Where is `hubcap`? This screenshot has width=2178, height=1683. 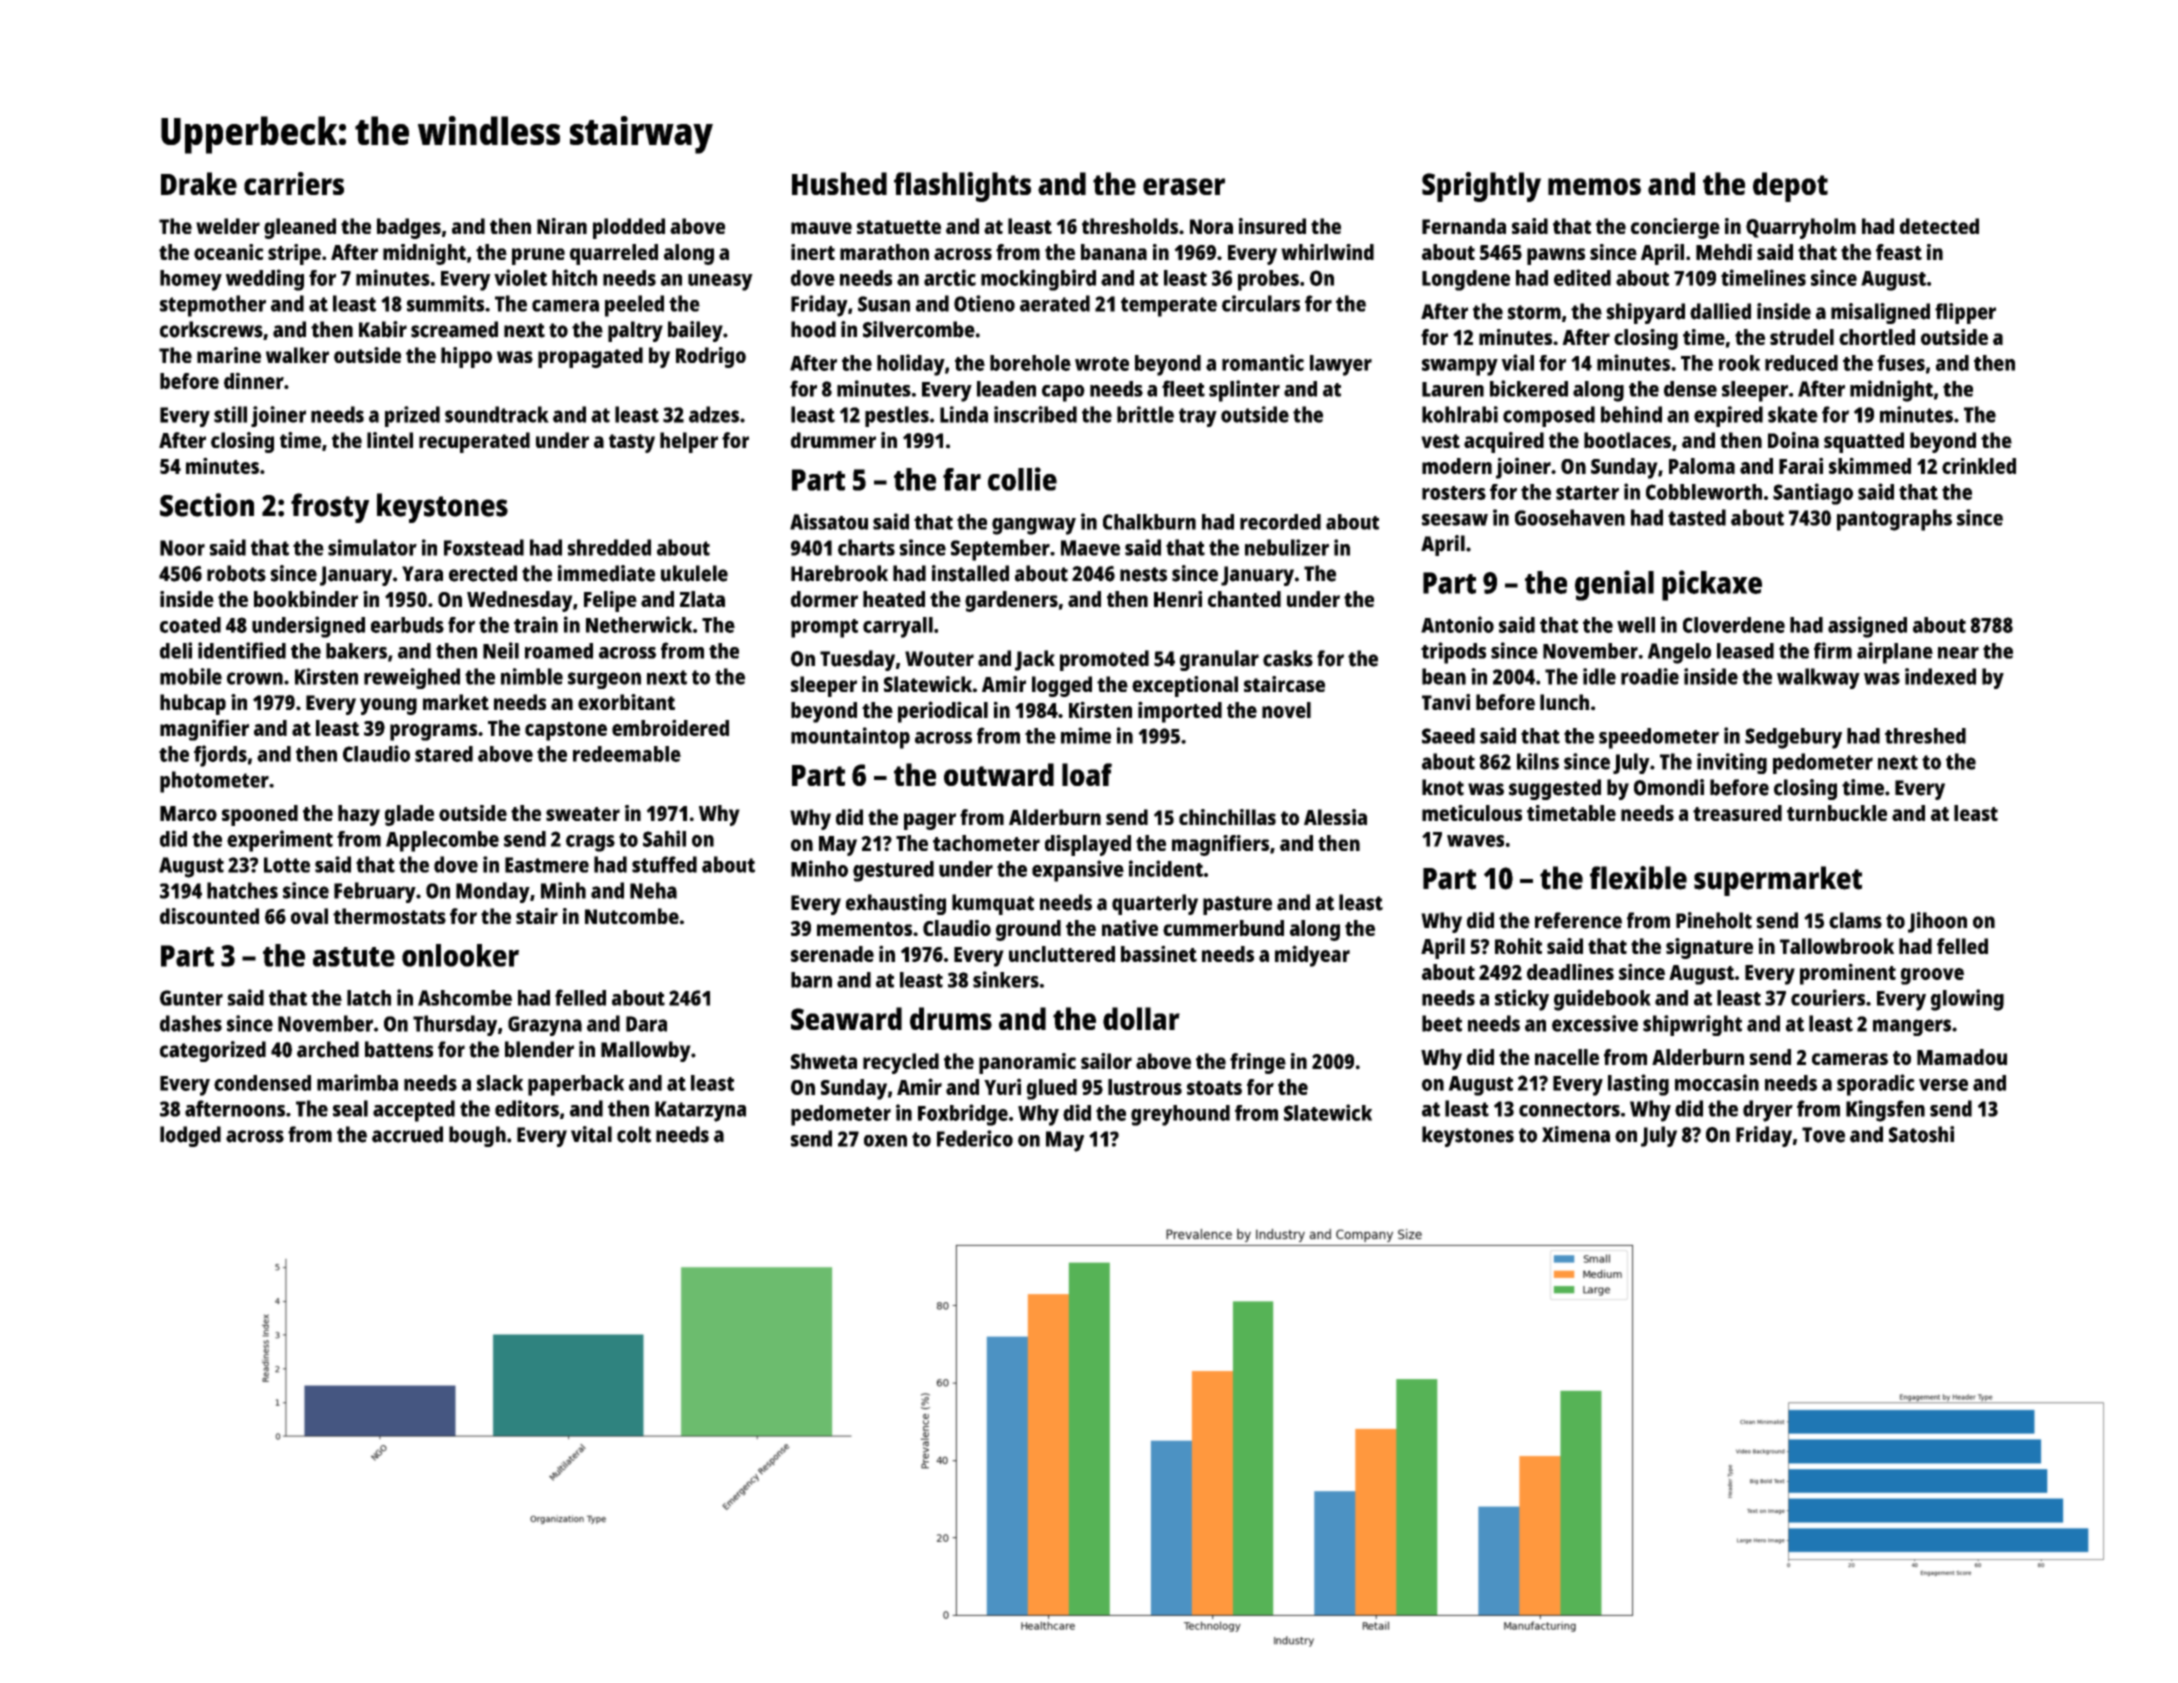 hubcap is located at coordinates (193, 704).
